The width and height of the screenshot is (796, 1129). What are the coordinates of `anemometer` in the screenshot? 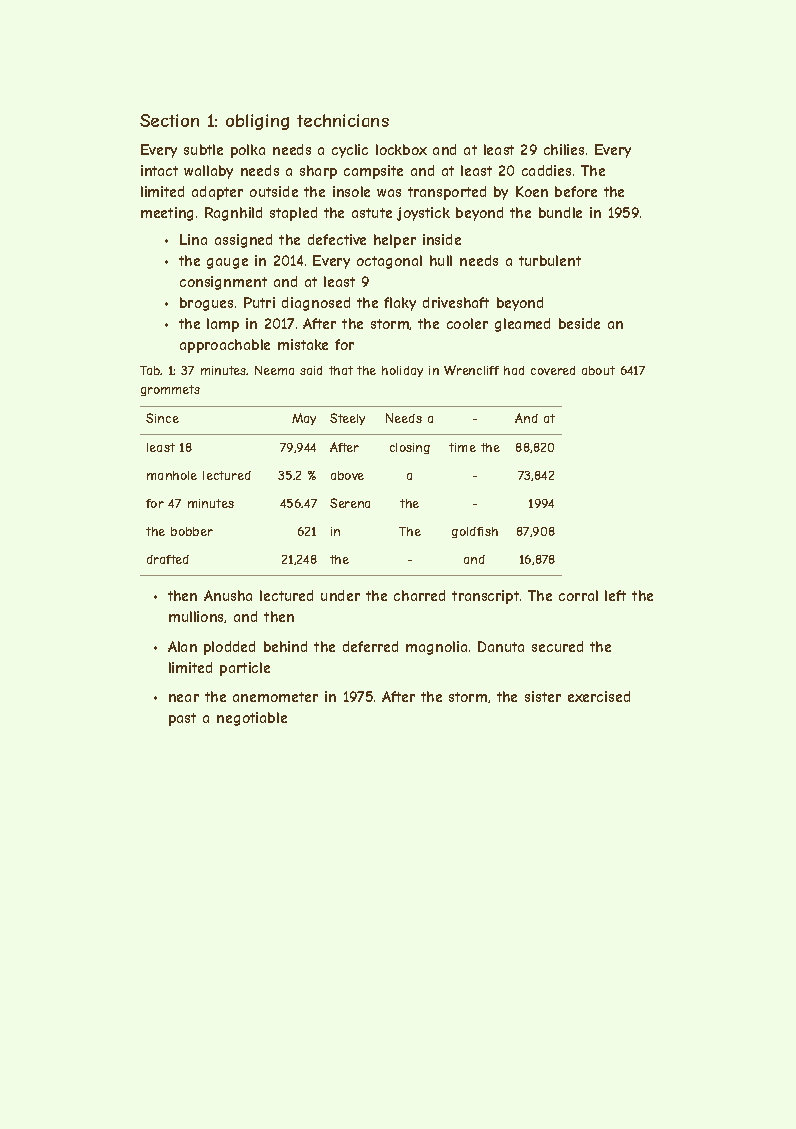 It's located at (275, 697).
